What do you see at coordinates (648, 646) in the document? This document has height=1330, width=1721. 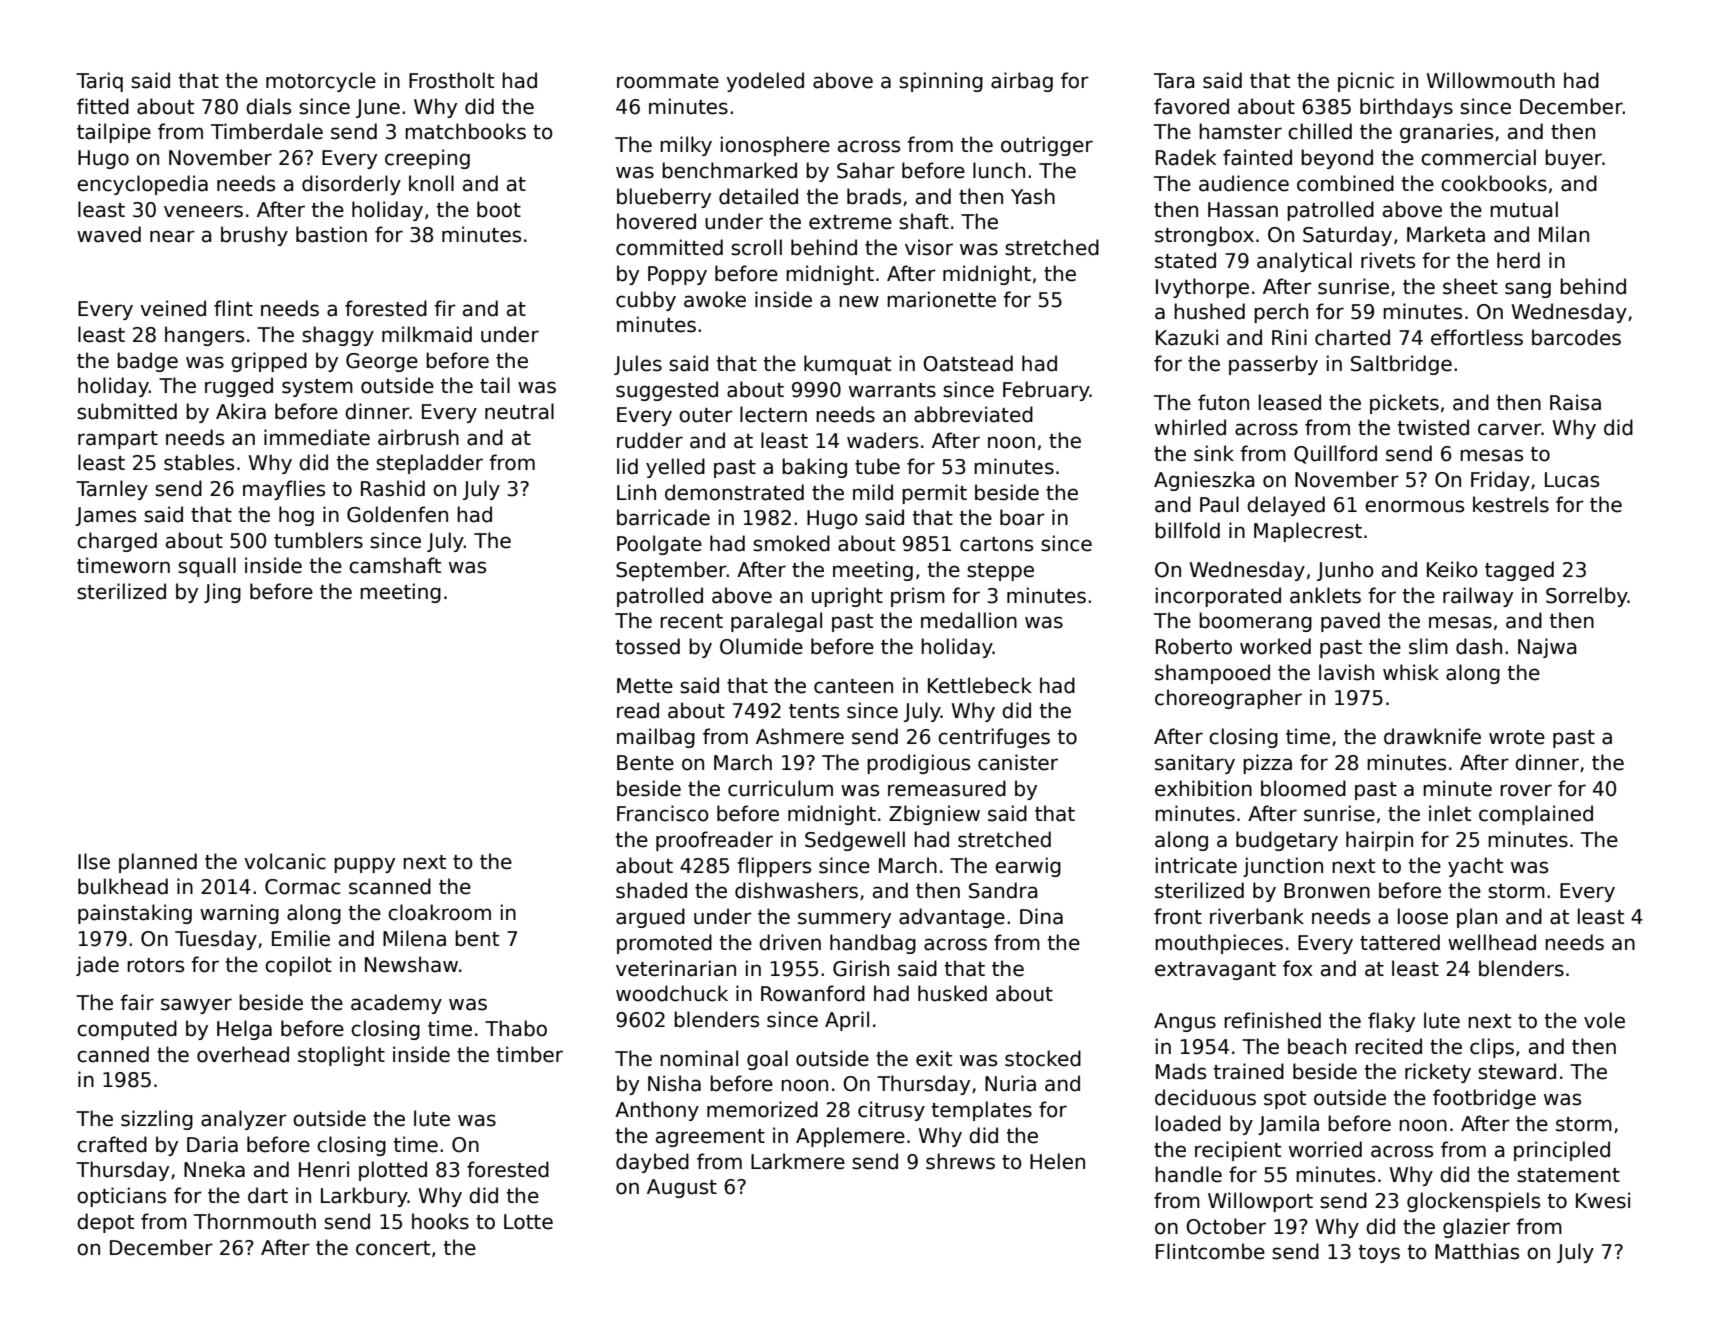 I see `tossed` at bounding box center [648, 646].
